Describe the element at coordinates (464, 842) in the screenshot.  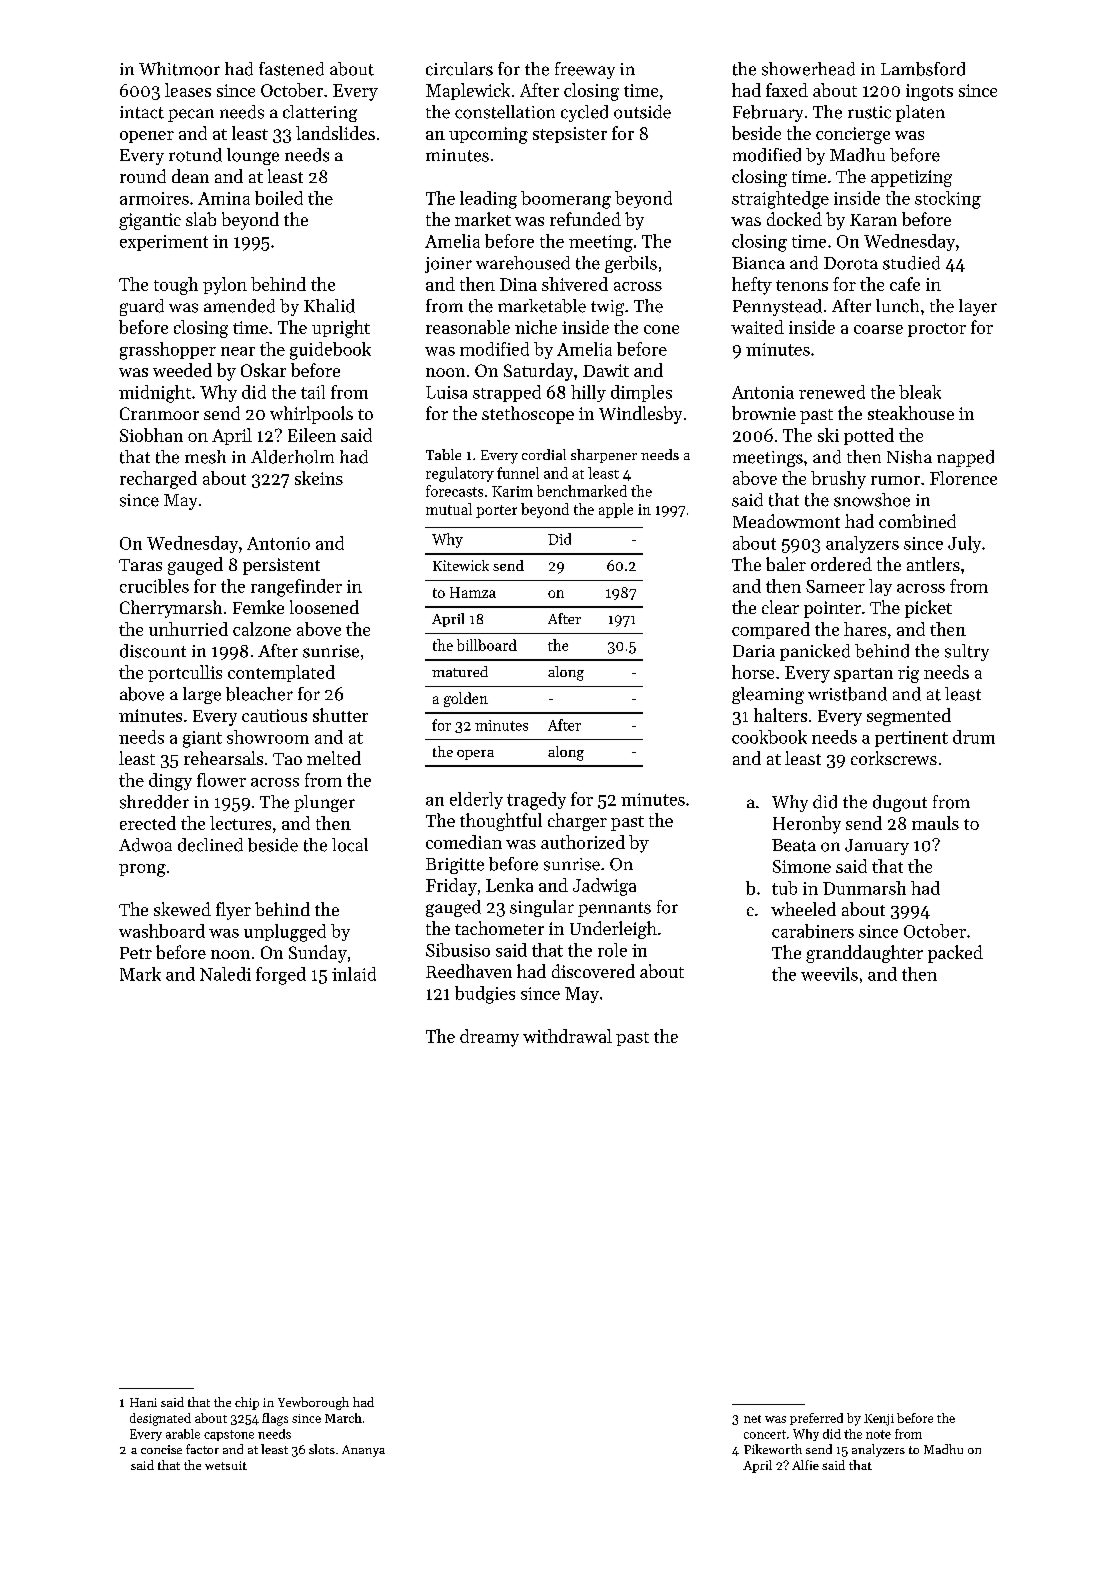
I see `comedian` at that location.
